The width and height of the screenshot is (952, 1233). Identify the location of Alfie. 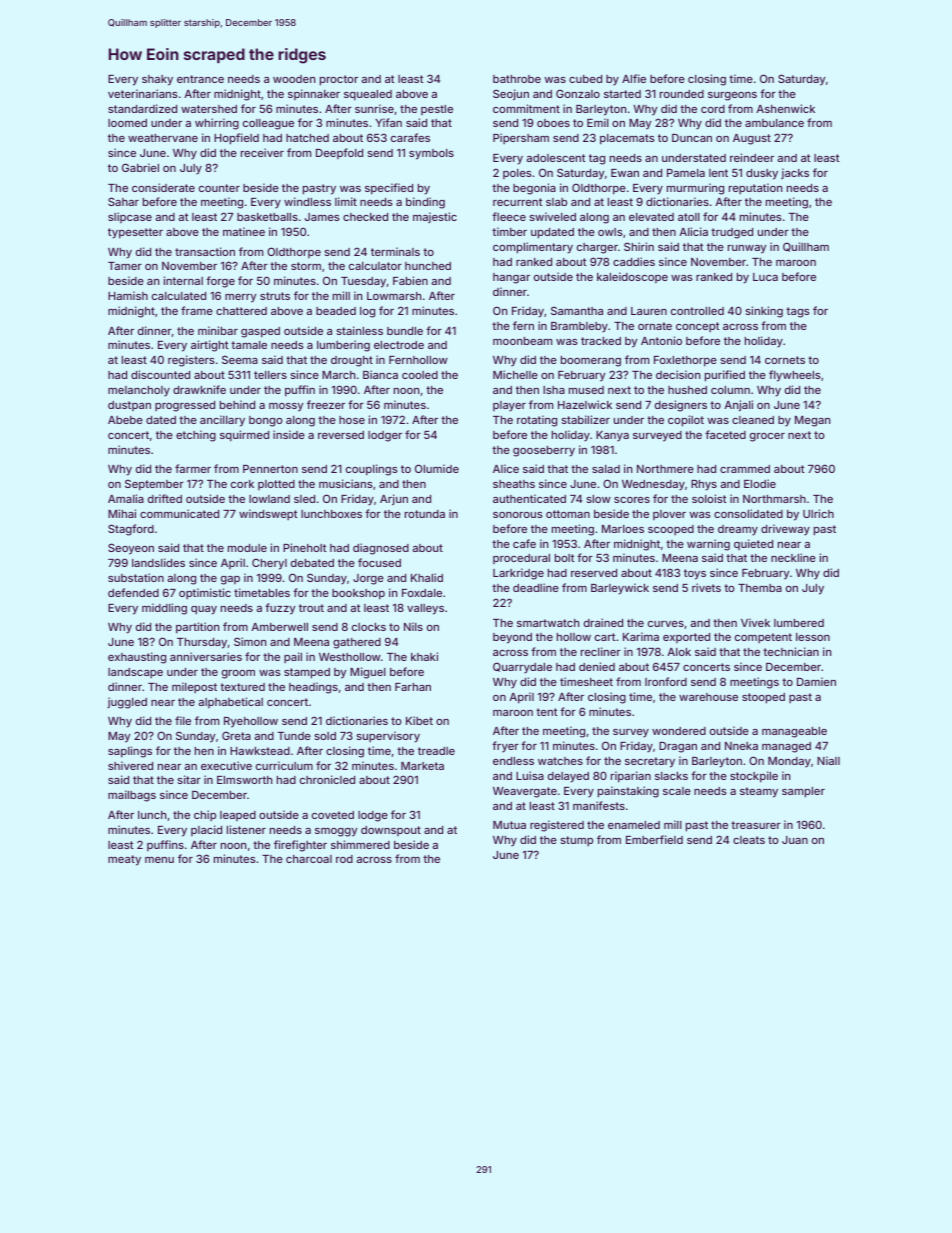
(634, 78).
